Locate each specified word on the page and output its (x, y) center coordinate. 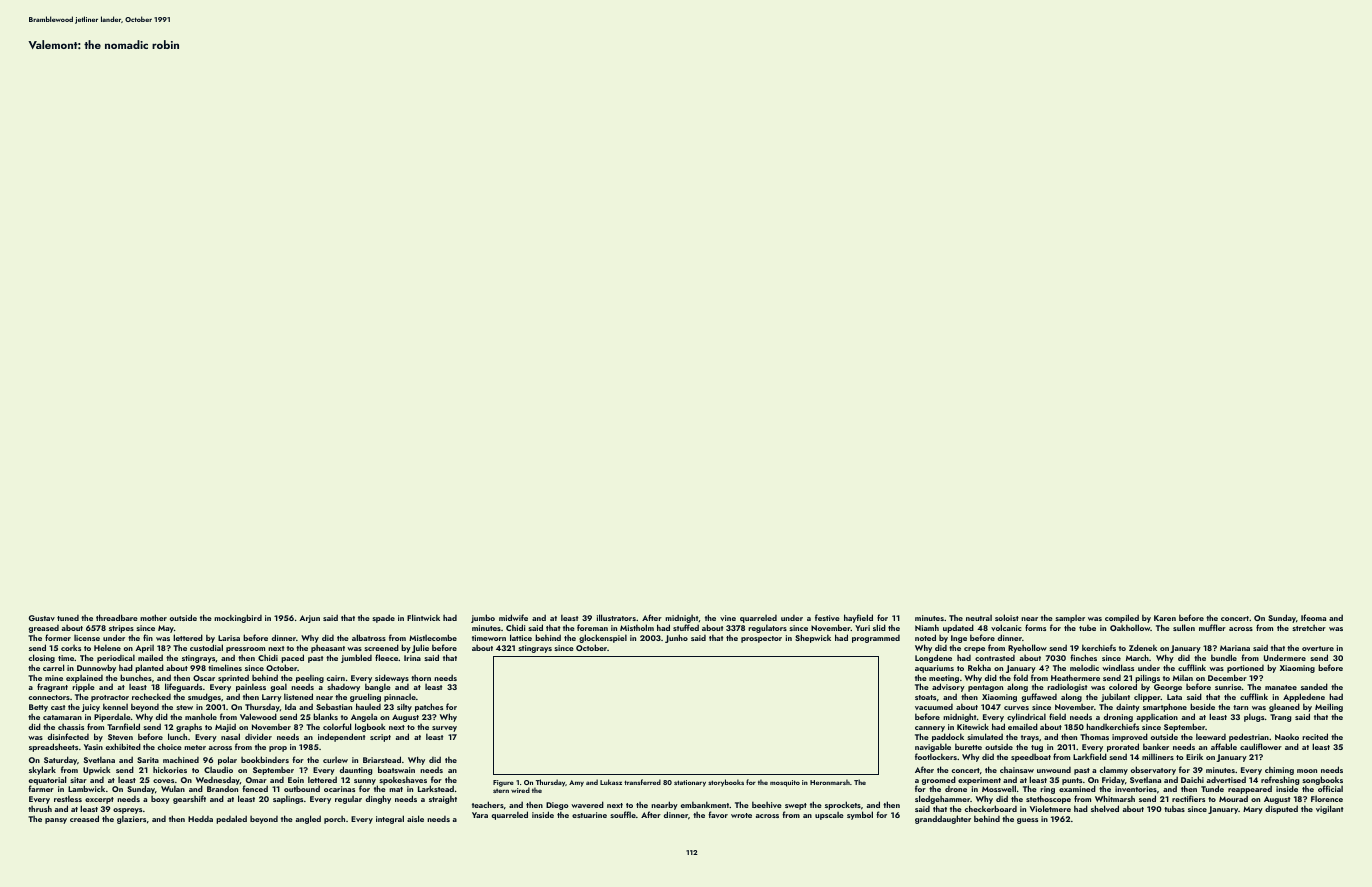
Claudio (218, 769)
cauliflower (1261, 746)
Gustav (42, 618)
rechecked (151, 696)
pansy (56, 821)
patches (429, 707)
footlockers (936, 756)
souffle (623, 814)
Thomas (1094, 737)
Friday (1113, 780)
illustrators (616, 617)
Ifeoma (1313, 617)
